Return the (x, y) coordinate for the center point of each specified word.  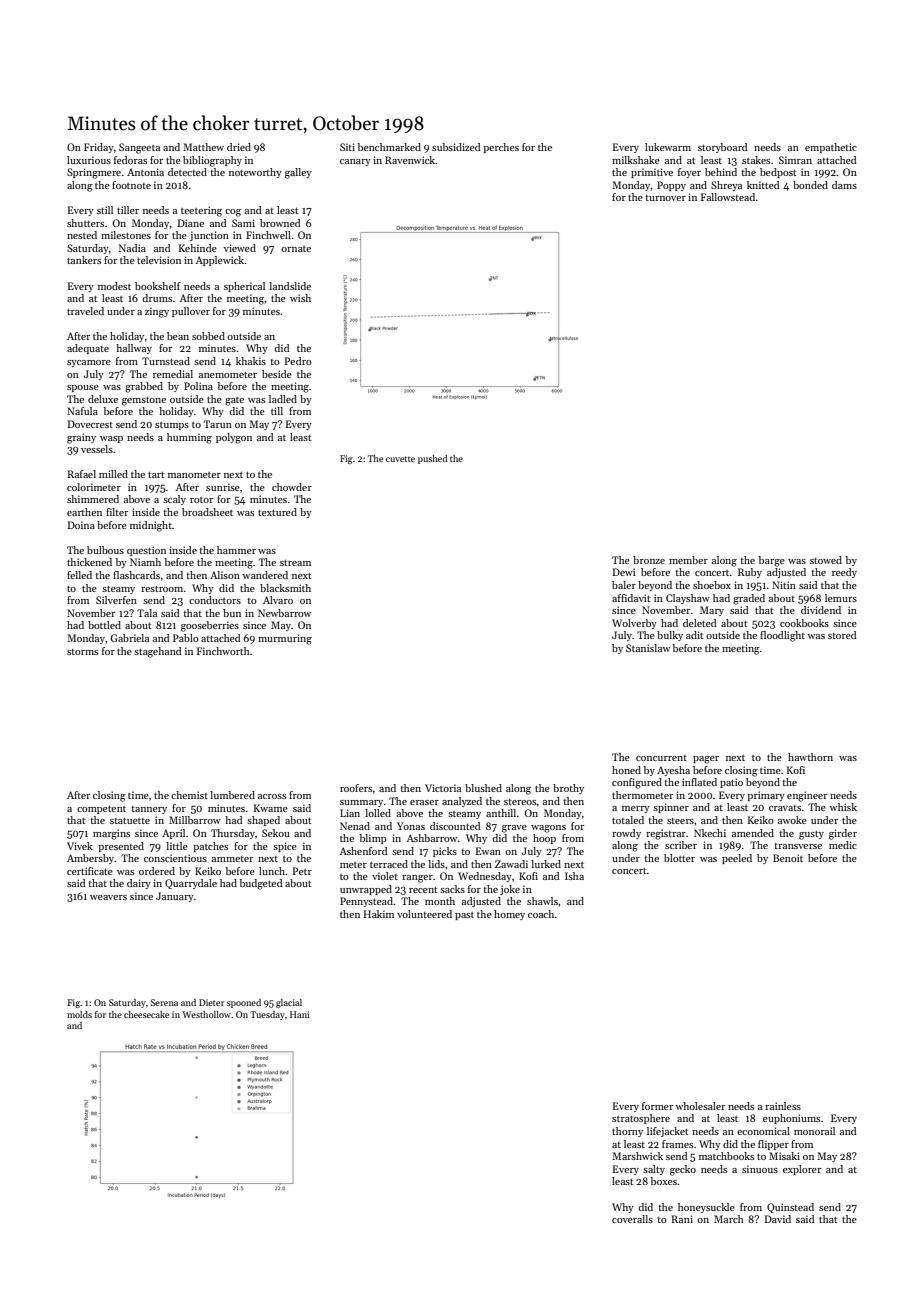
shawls (542, 901)
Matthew (203, 147)
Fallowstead (728, 197)
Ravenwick (410, 160)
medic (843, 845)
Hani (300, 1014)
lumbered (232, 795)
